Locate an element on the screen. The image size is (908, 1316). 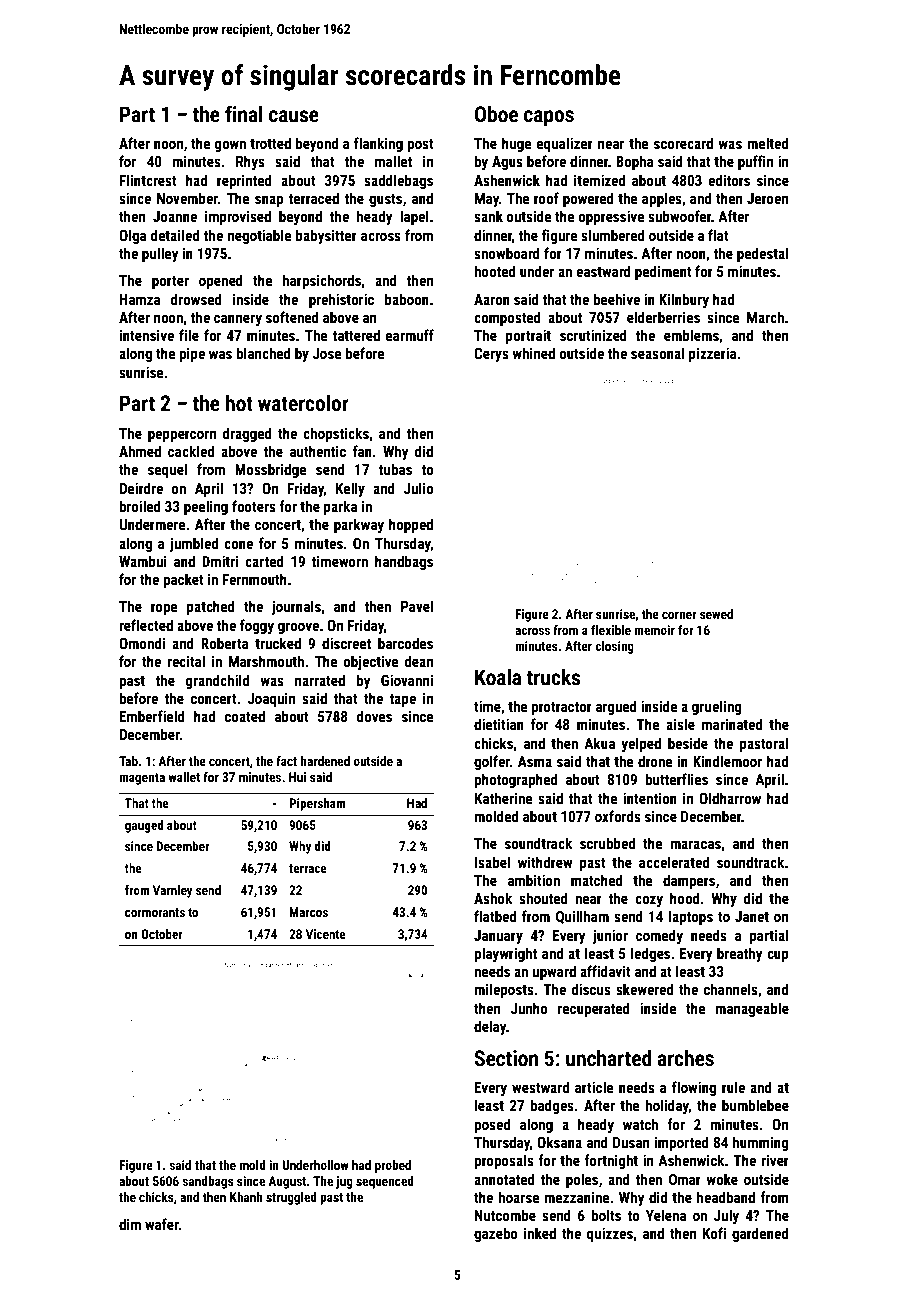
pedestal is located at coordinates (762, 254).
